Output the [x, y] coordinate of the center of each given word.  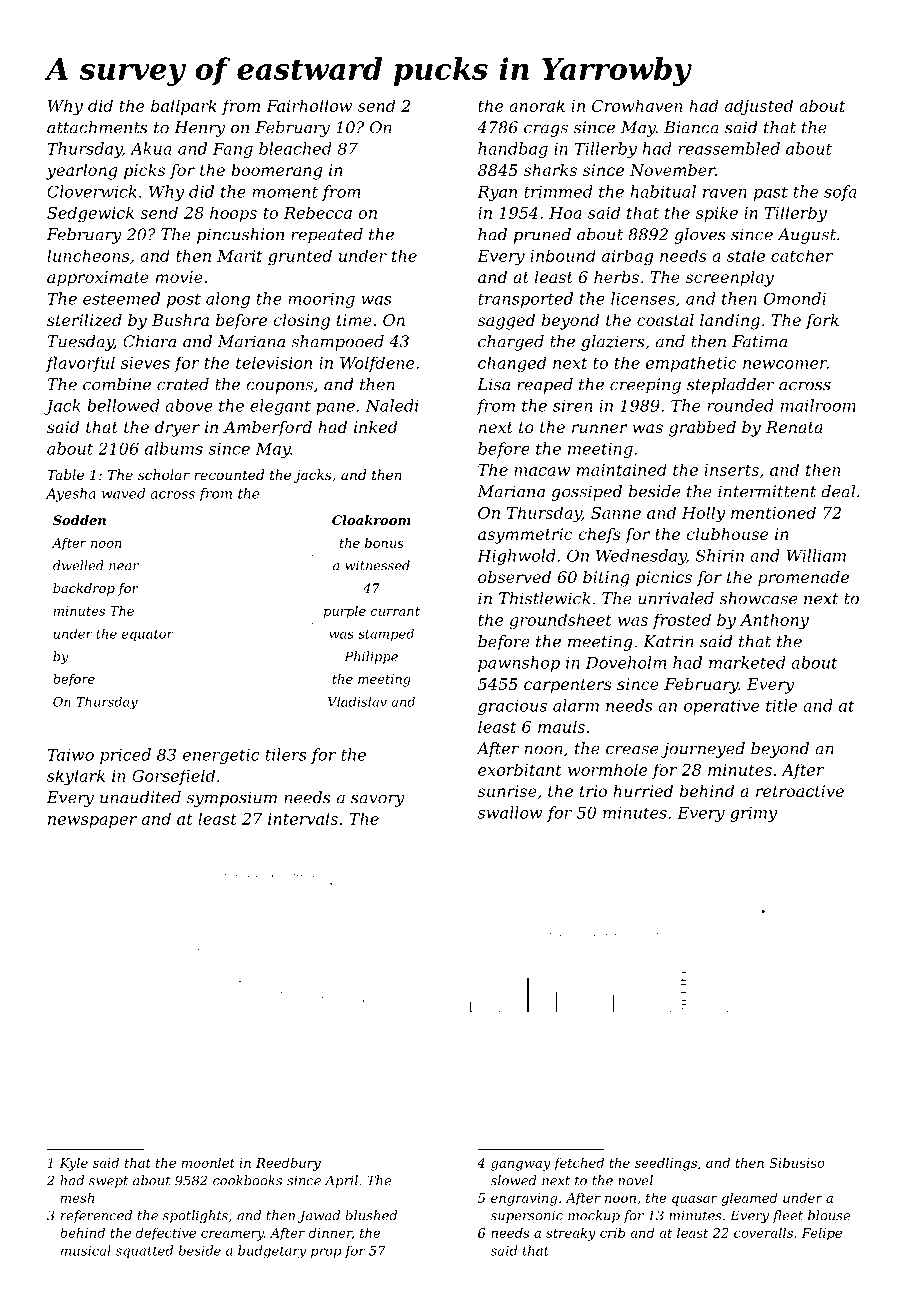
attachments [97, 127]
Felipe [821, 1234]
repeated [327, 236]
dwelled [78, 565]
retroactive [800, 791]
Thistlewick [545, 598]
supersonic [527, 1216]
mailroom [818, 405]
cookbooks [247, 1180]
